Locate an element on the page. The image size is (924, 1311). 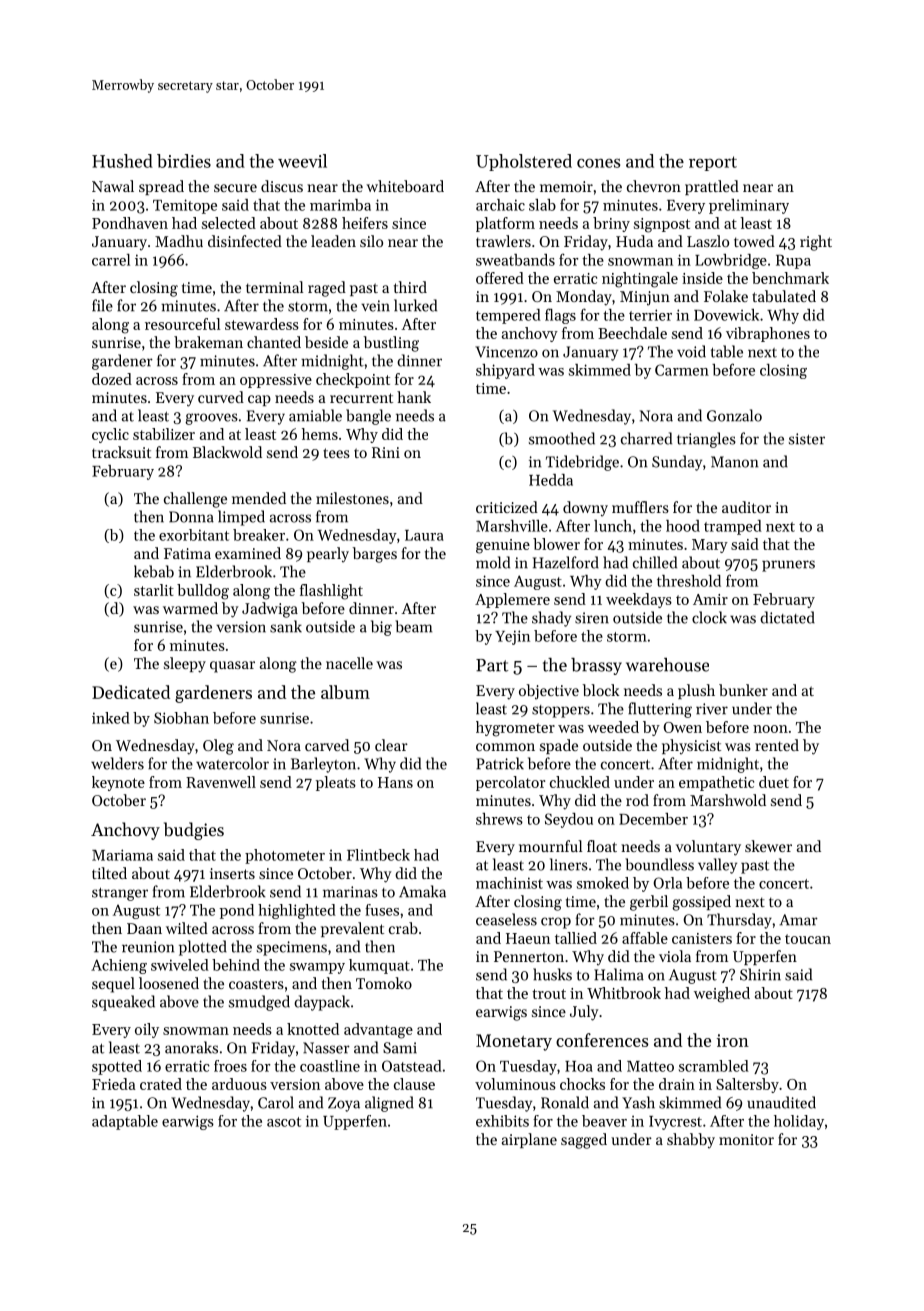
Hazelford is located at coordinates (566, 562).
